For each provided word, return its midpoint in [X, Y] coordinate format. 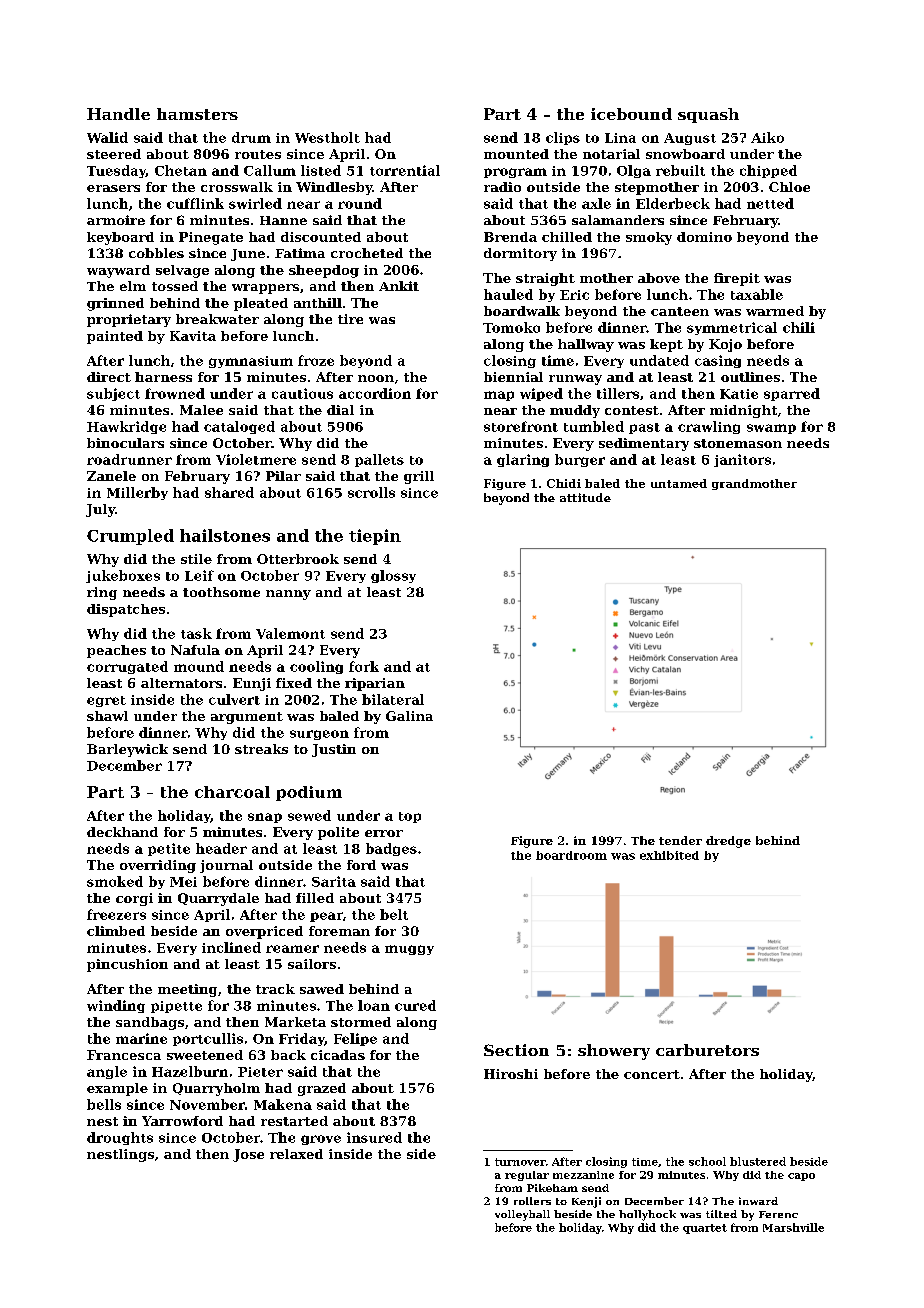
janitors [742, 460]
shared [229, 492]
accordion [375, 393]
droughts [120, 1138]
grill [419, 477]
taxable [757, 294]
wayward [118, 271]
